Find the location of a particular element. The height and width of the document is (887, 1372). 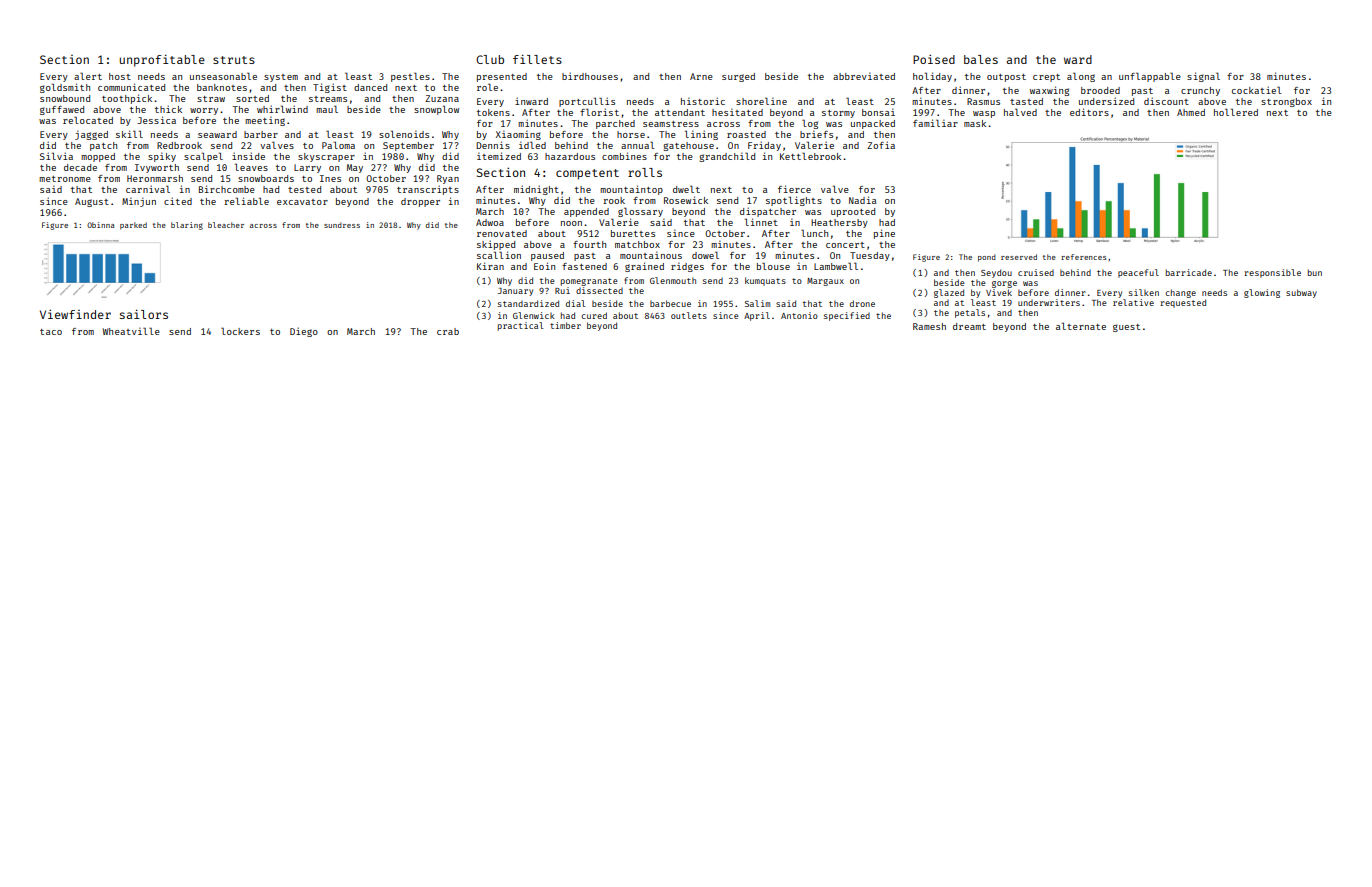

hollered is located at coordinates (1236, 112).
